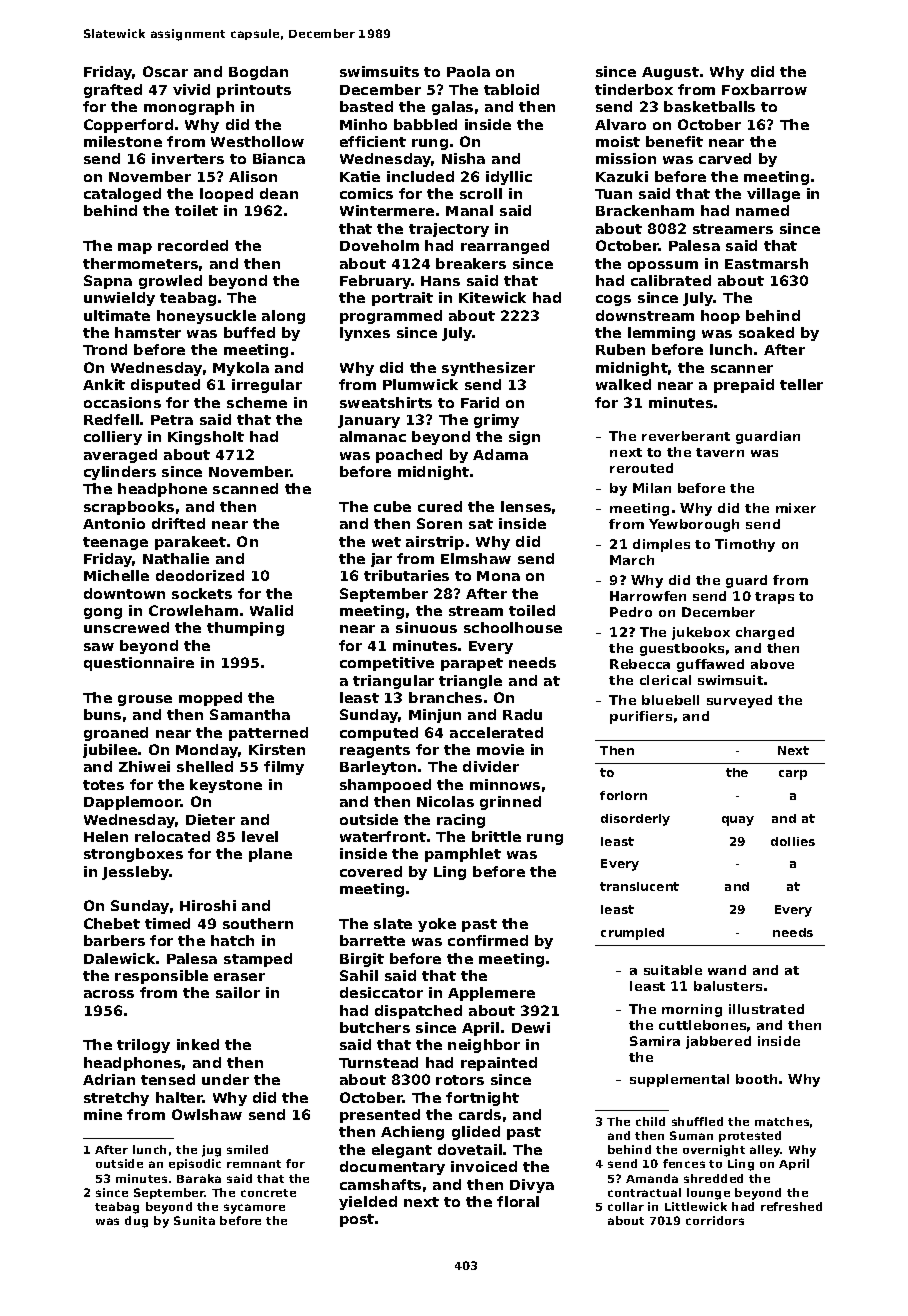 Image resolution: width=908 pixels, height=1316 pixels. Describe the element at coordinates (720, 452) in the screenshot. I see `tavern` at that location.
